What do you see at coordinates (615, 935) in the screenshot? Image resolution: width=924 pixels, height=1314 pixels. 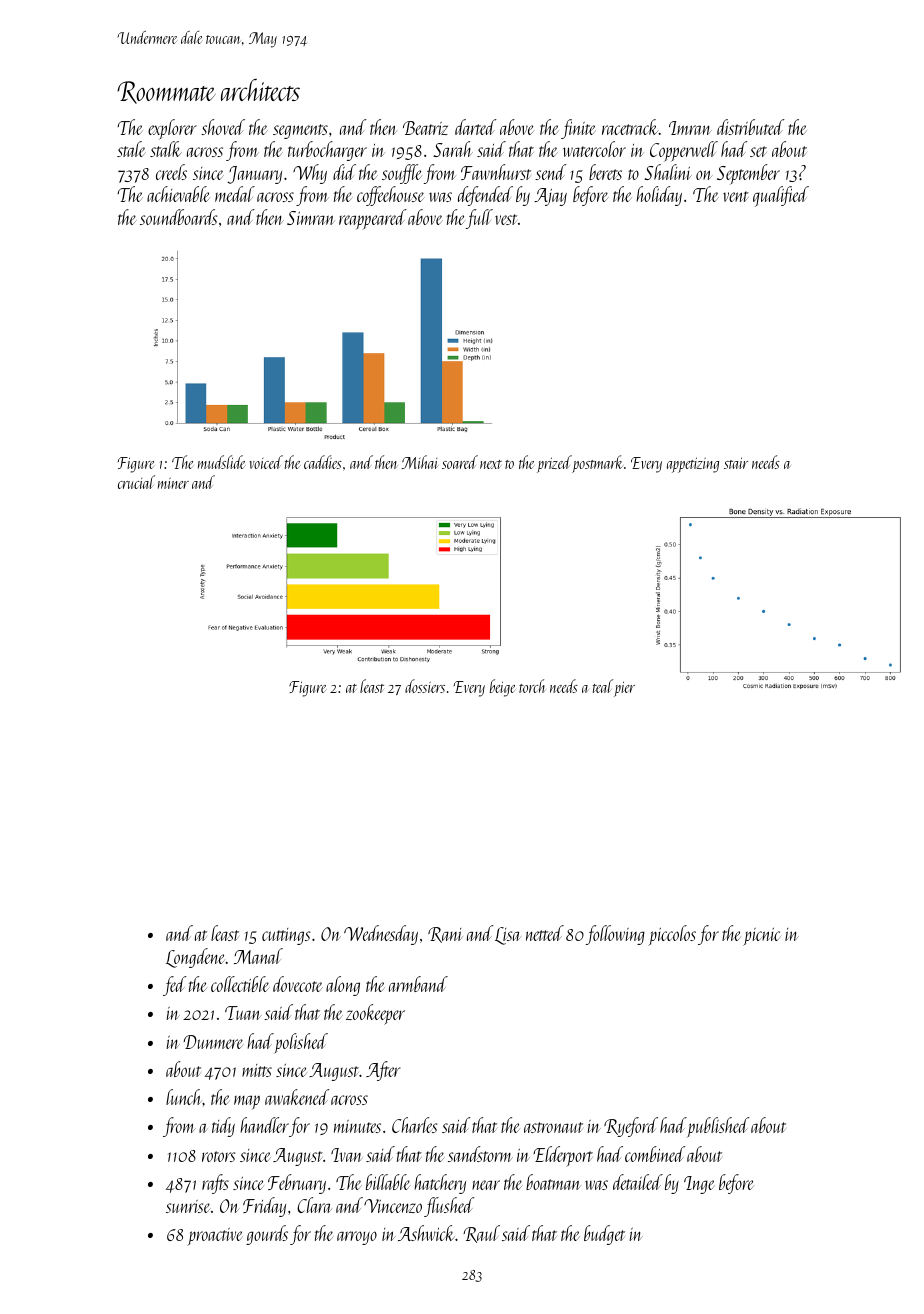 I see `following` at bounding box center [615, 935].
